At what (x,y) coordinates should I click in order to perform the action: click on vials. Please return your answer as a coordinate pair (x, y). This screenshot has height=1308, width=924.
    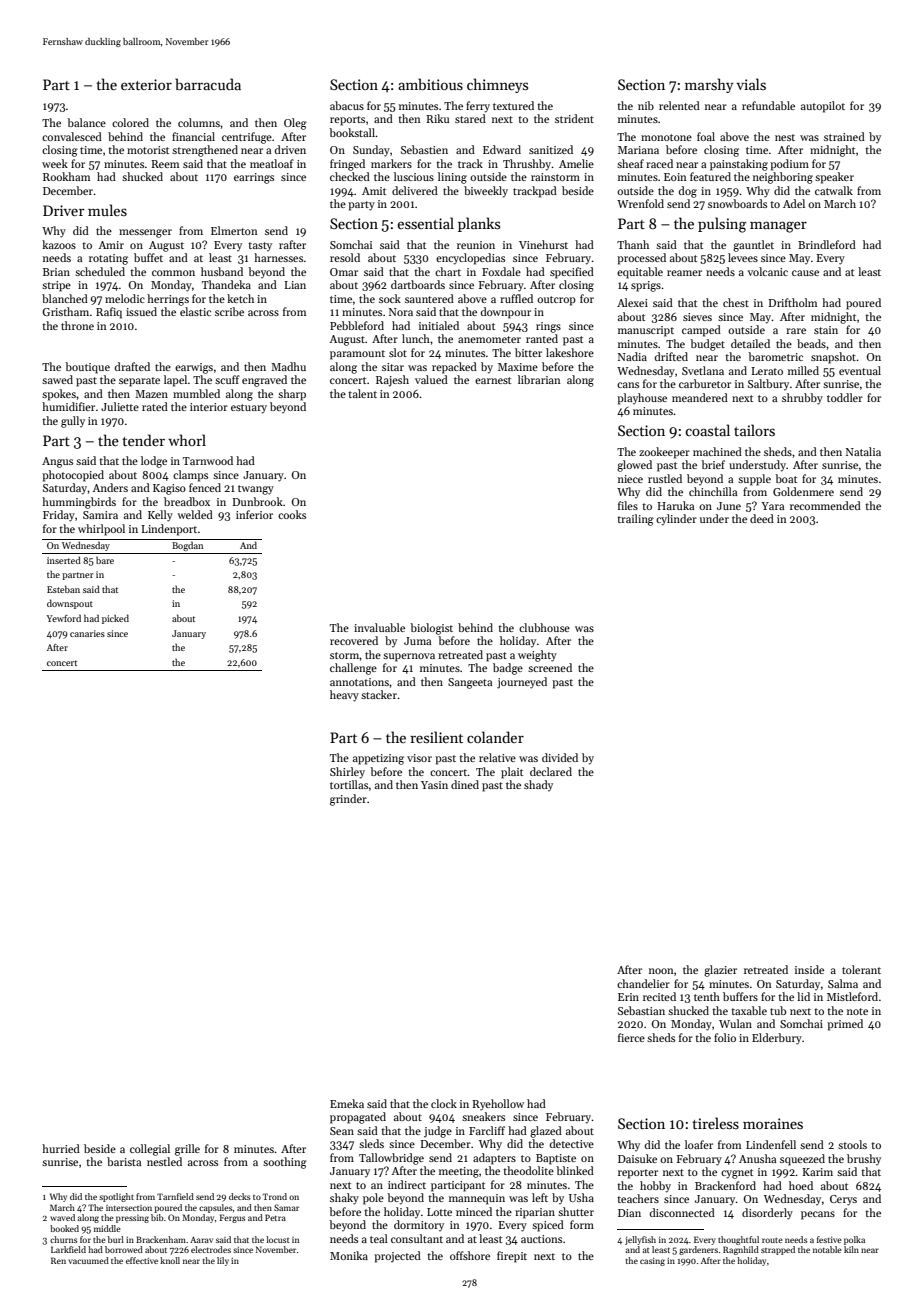
    Looking at the image, I should click on (751, 84).
